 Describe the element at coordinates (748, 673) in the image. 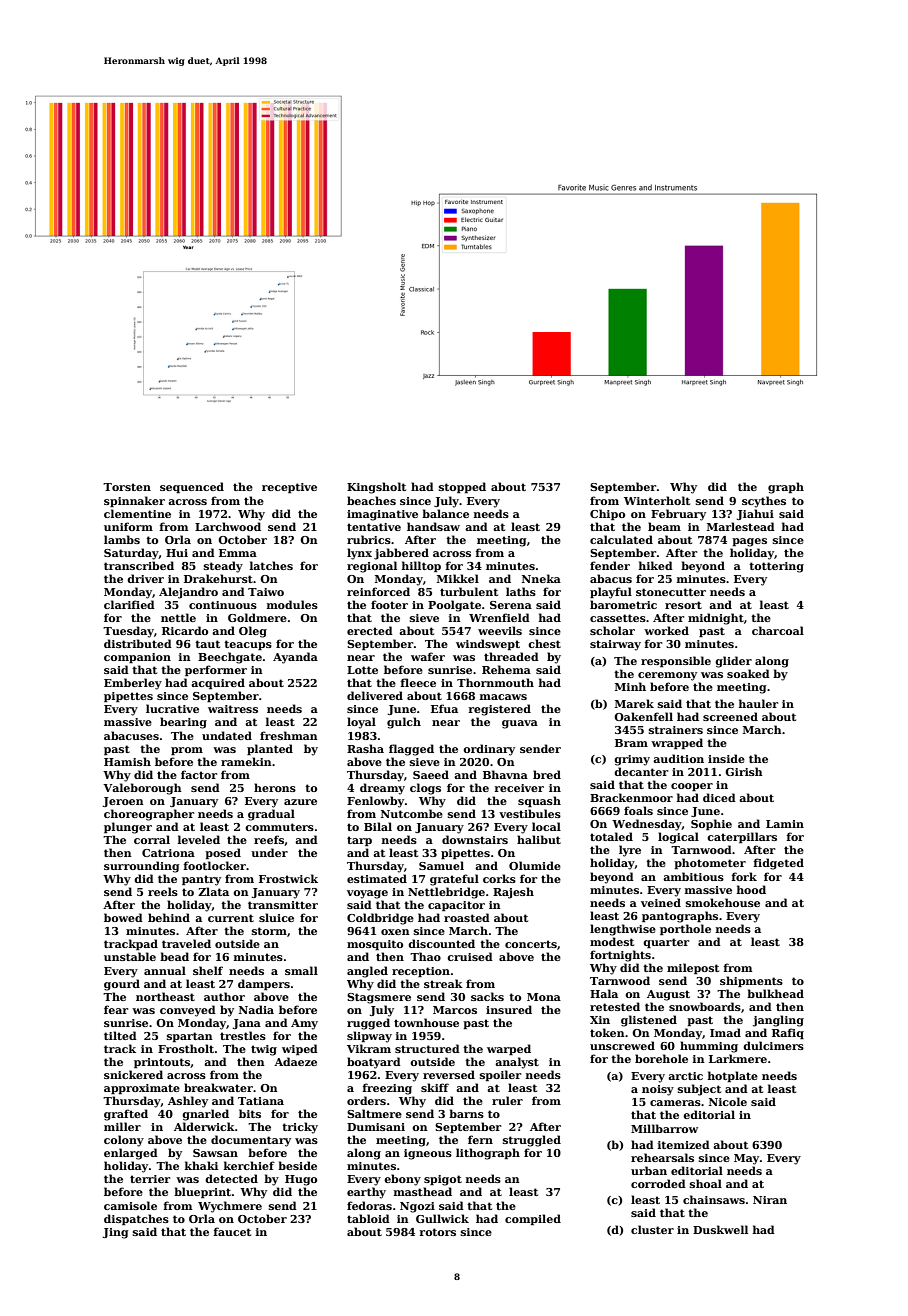

I see `soaked` at that location.
